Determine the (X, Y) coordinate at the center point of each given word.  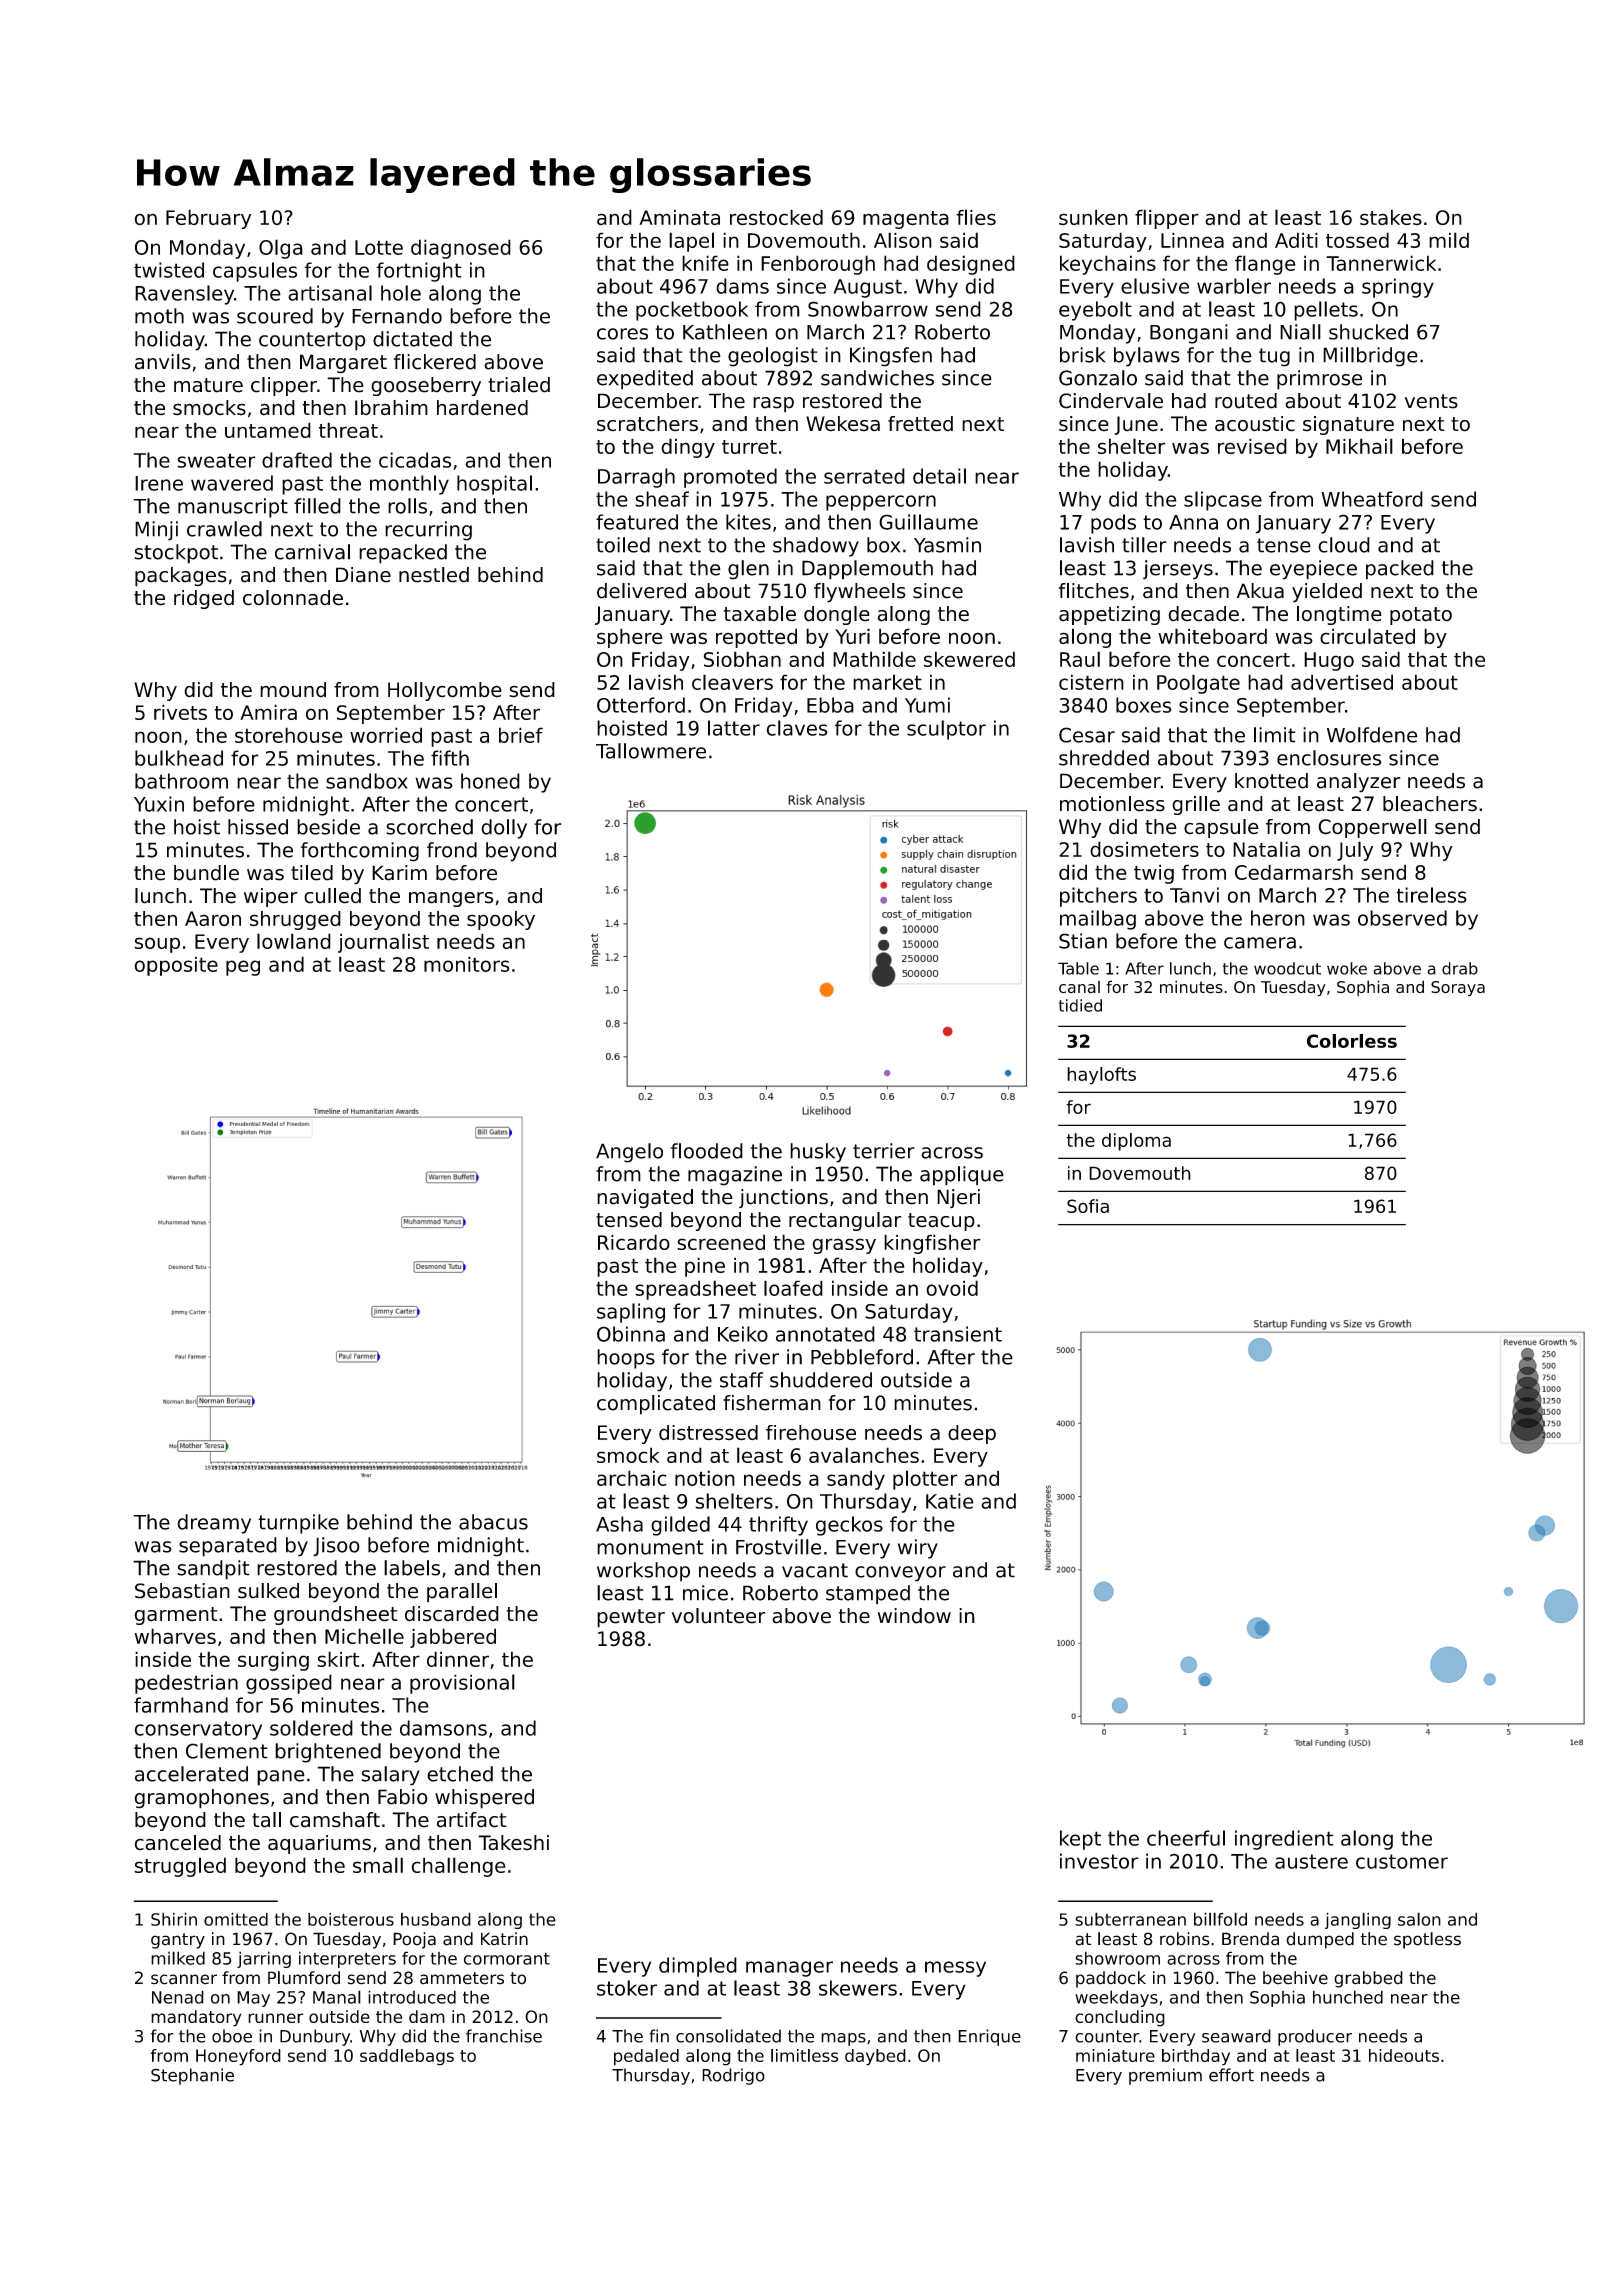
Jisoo (336, 1547)
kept (1080, 1840)
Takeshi (513, 1843)
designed (971, 265)
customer (1402, 1861)
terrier (884, 1151)
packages (181, 577)
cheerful (1186, 1838)
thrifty (778, 1526)
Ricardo (634, 1242)
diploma (1136, 1142)
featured (637, 522)
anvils (163, 362)
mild (1449, 240)
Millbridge (1370, 357)
